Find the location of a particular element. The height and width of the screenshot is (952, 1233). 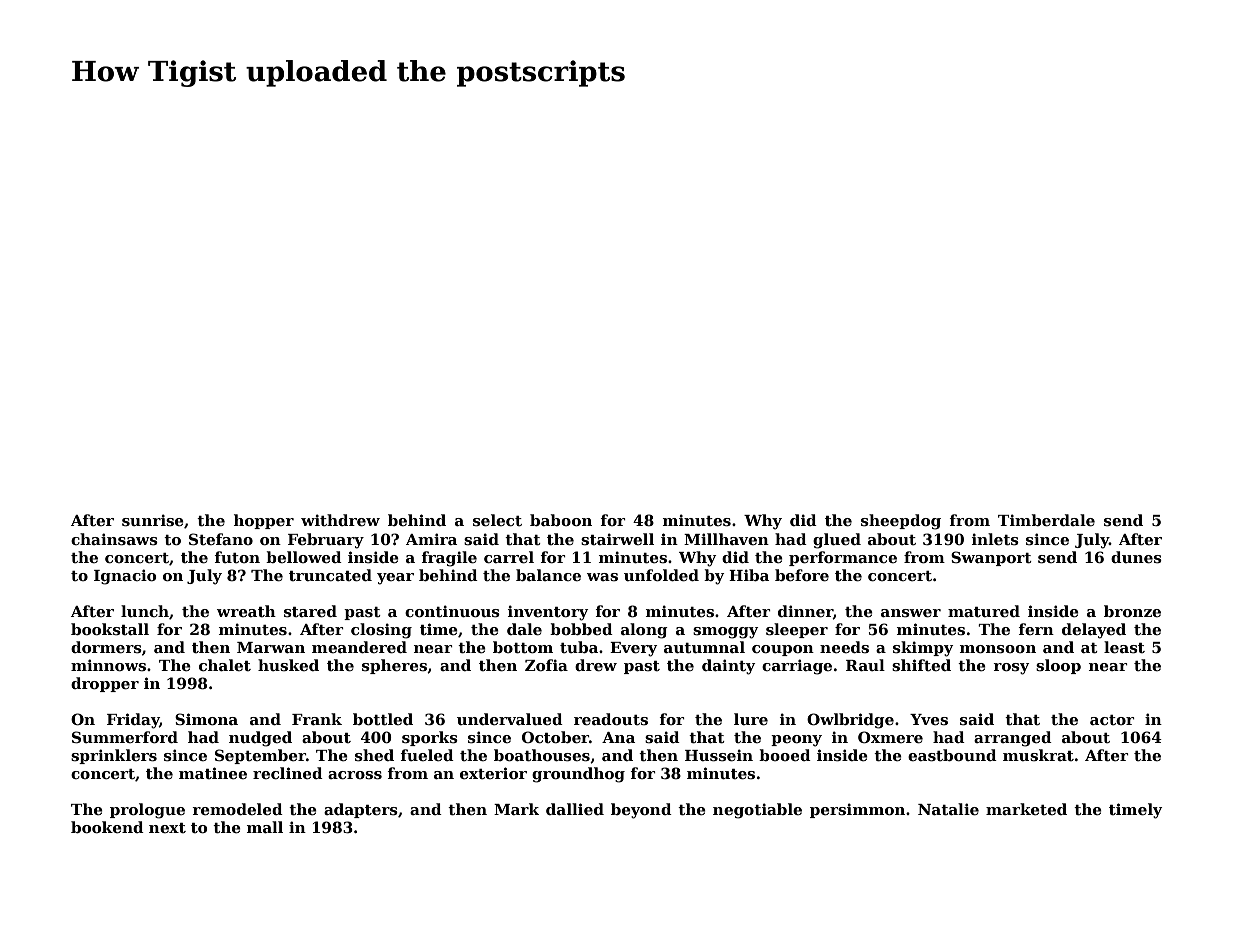

before is located at coordinates (802, 575).
